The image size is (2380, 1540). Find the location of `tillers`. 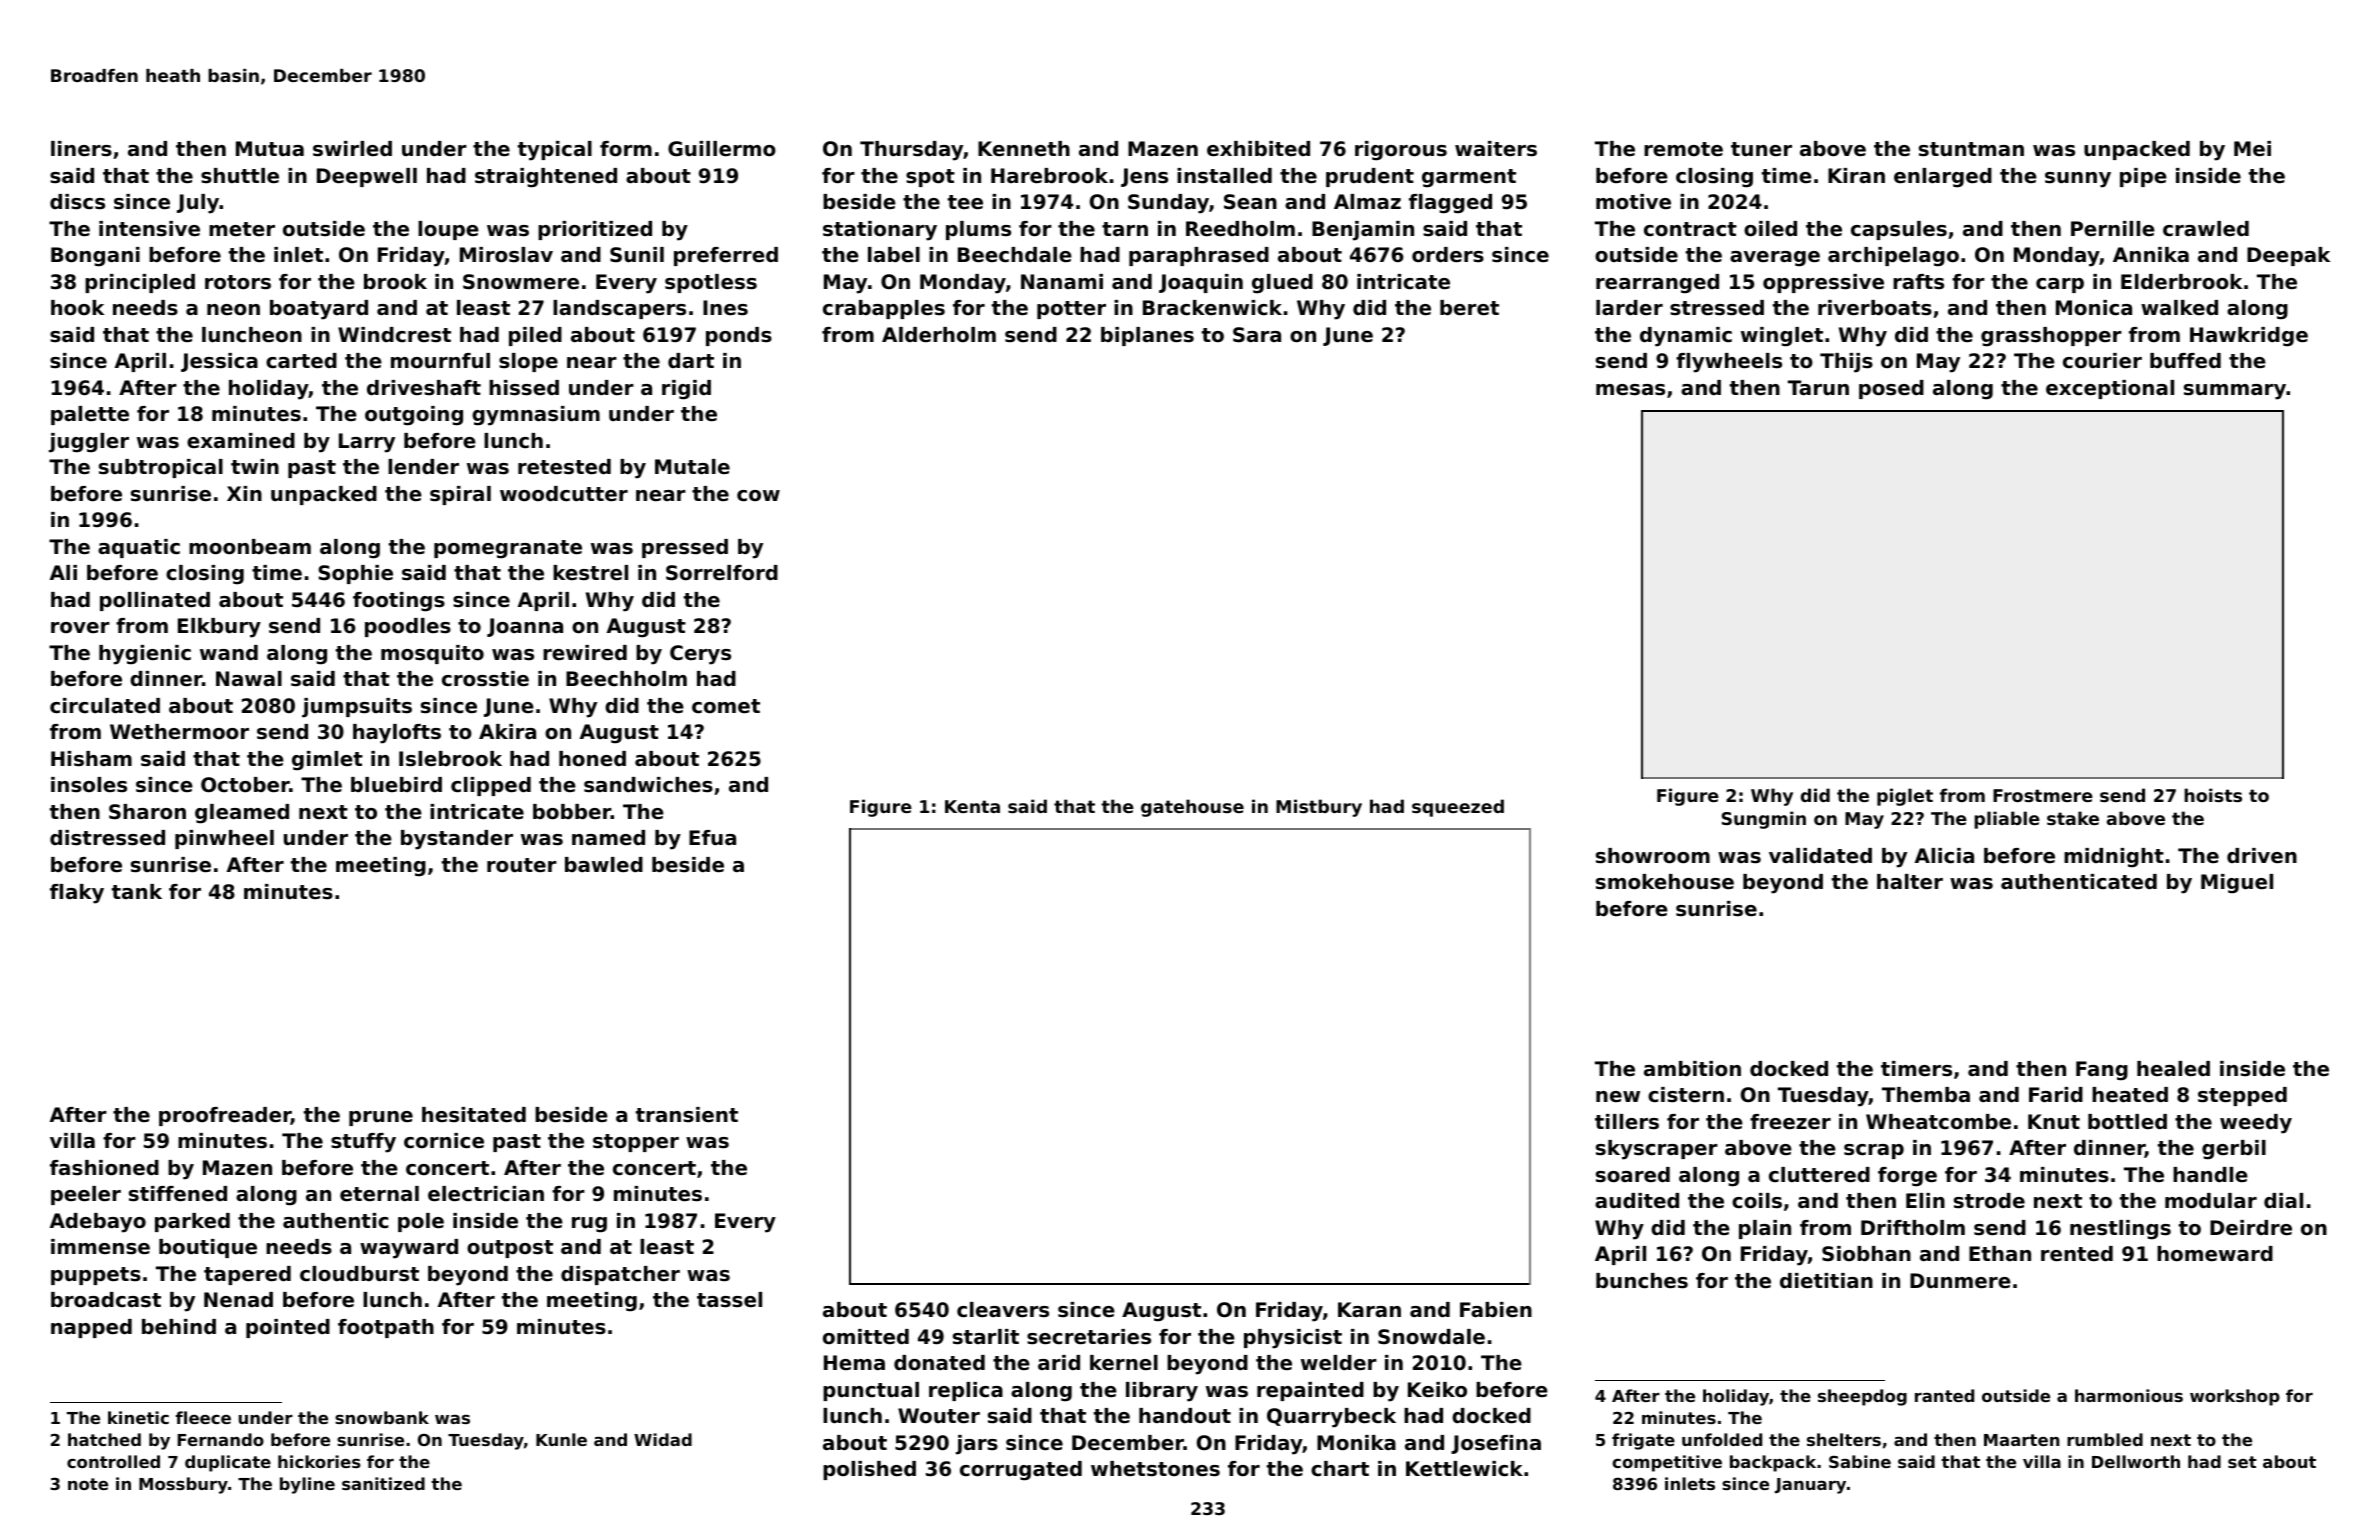

tillers is located at coordinates (1627, 1122).
